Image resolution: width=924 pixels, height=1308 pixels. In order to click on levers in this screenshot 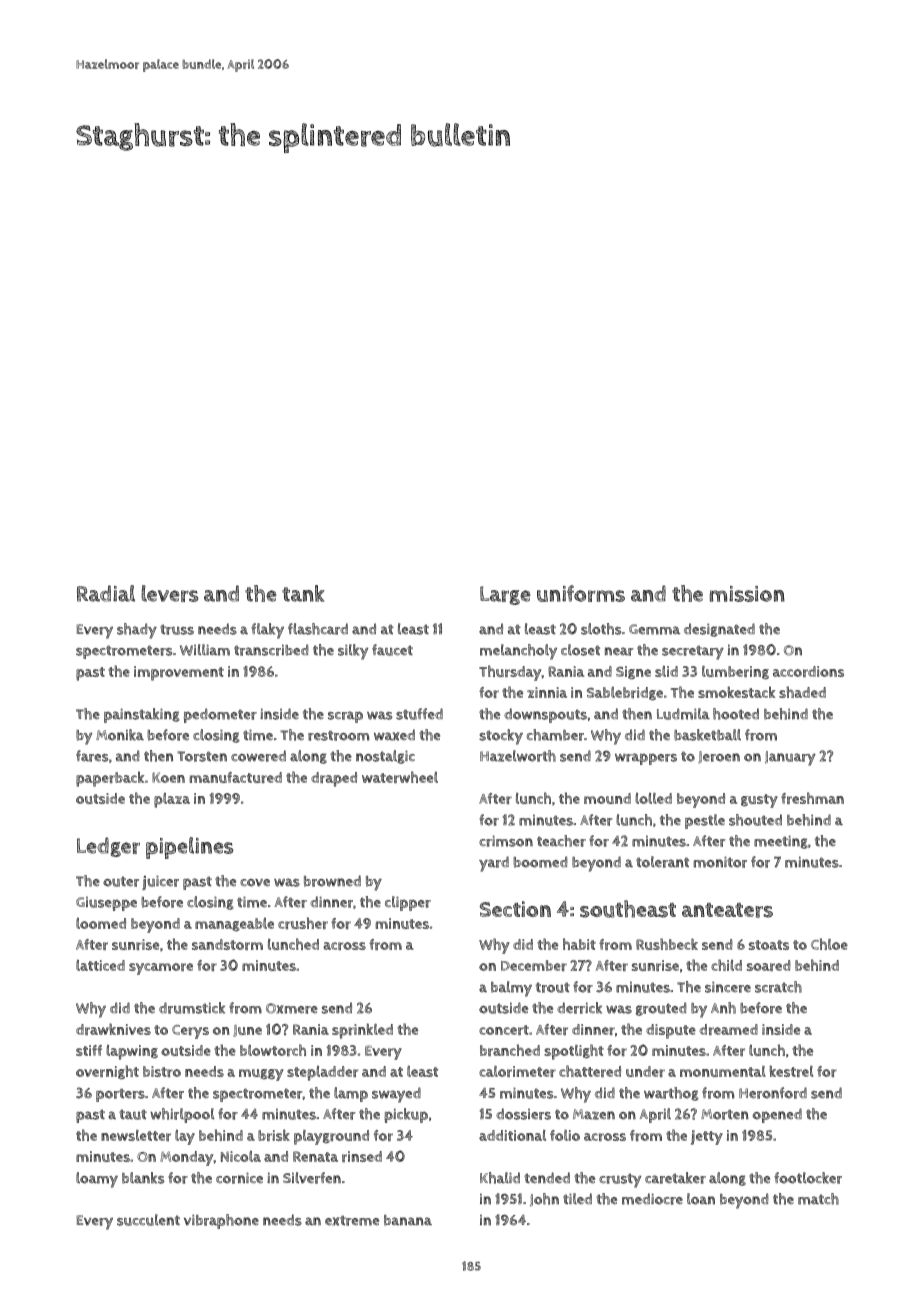, I will do `click(170, 593)`.
